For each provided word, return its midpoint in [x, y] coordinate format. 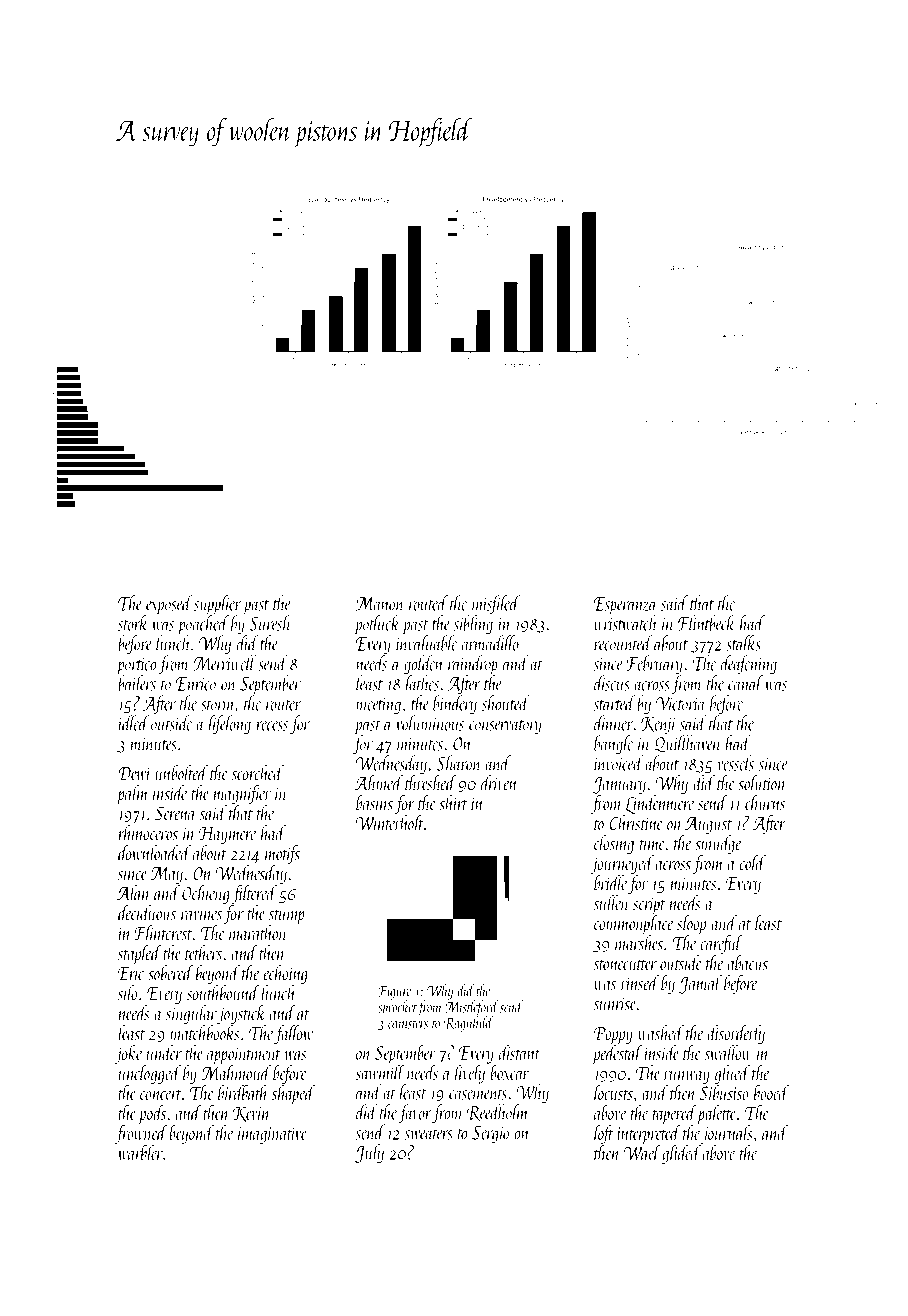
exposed [169, 605]
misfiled [496, 605]
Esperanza [625, 606]
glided [681, 1154]
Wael [642, 1152]
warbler [140, 1152]
